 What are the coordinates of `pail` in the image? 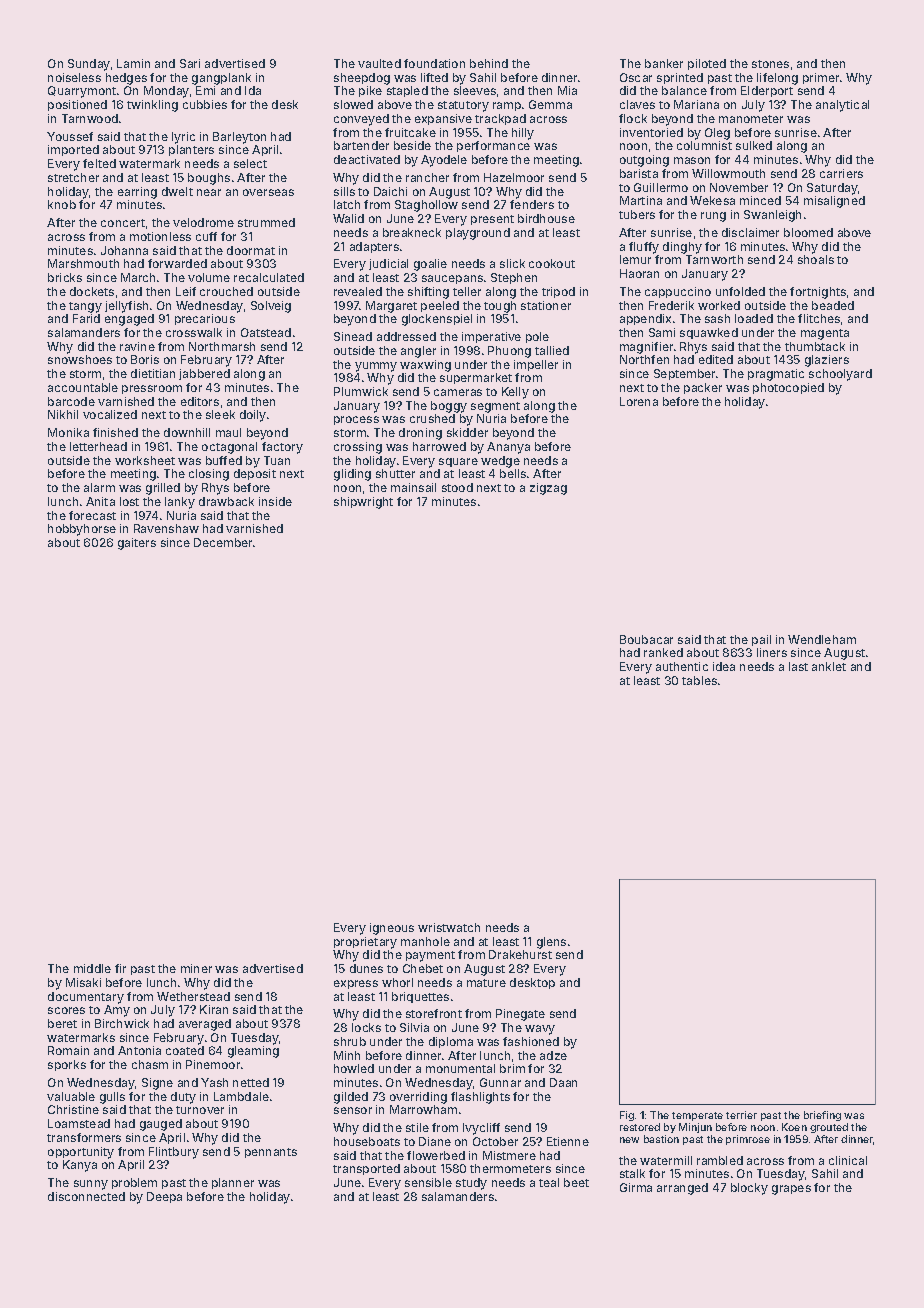 It's located at (761, 640).
